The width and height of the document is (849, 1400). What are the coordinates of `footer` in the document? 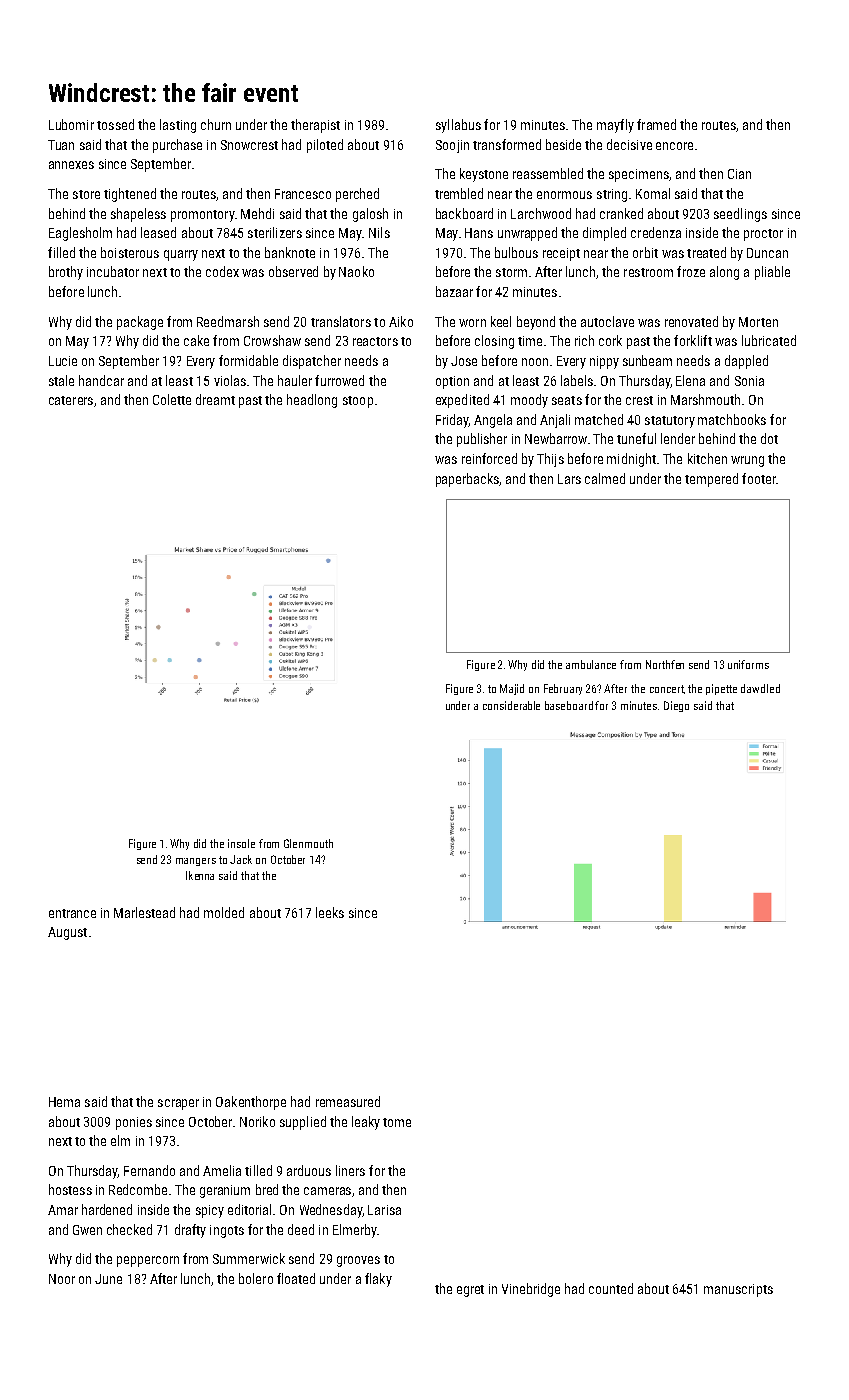 It's located at (759, 478).
